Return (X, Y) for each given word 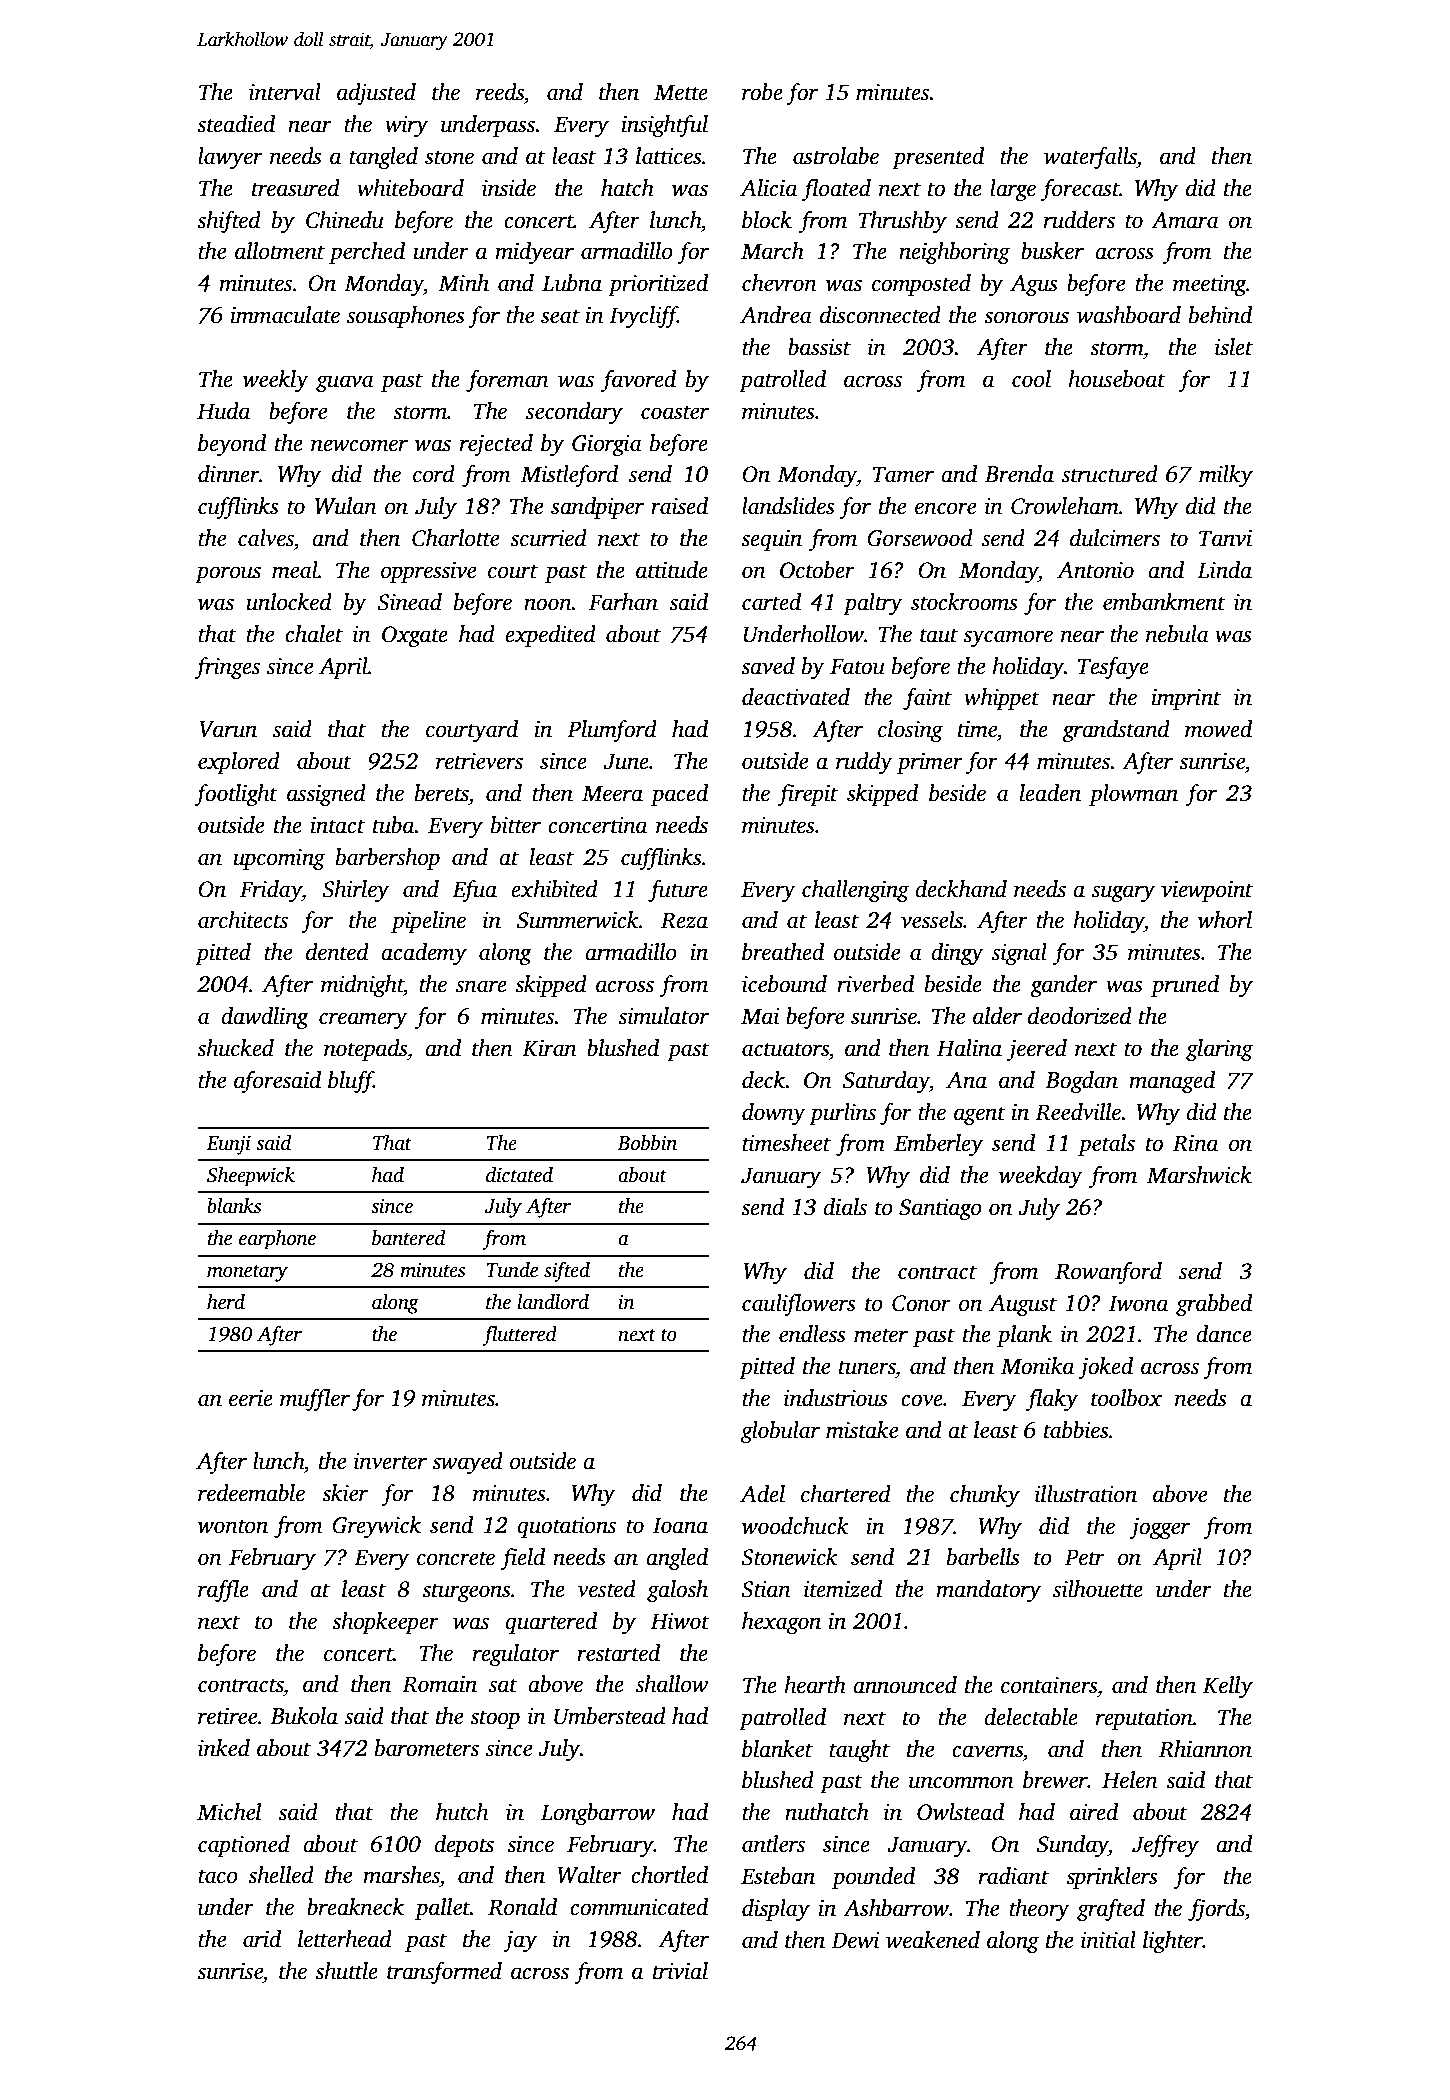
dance (1224, 1334)
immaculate (285, 315)
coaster (675, 412)
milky (1226, 476)
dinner (228, 474)
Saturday (886, 1082)
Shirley (355, 891)
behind (1220, 315)
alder (997, 1016)
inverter (390, 1461)
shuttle (346, 1971)
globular (780, 1432)
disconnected (880, 315)
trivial (680, 1971)
